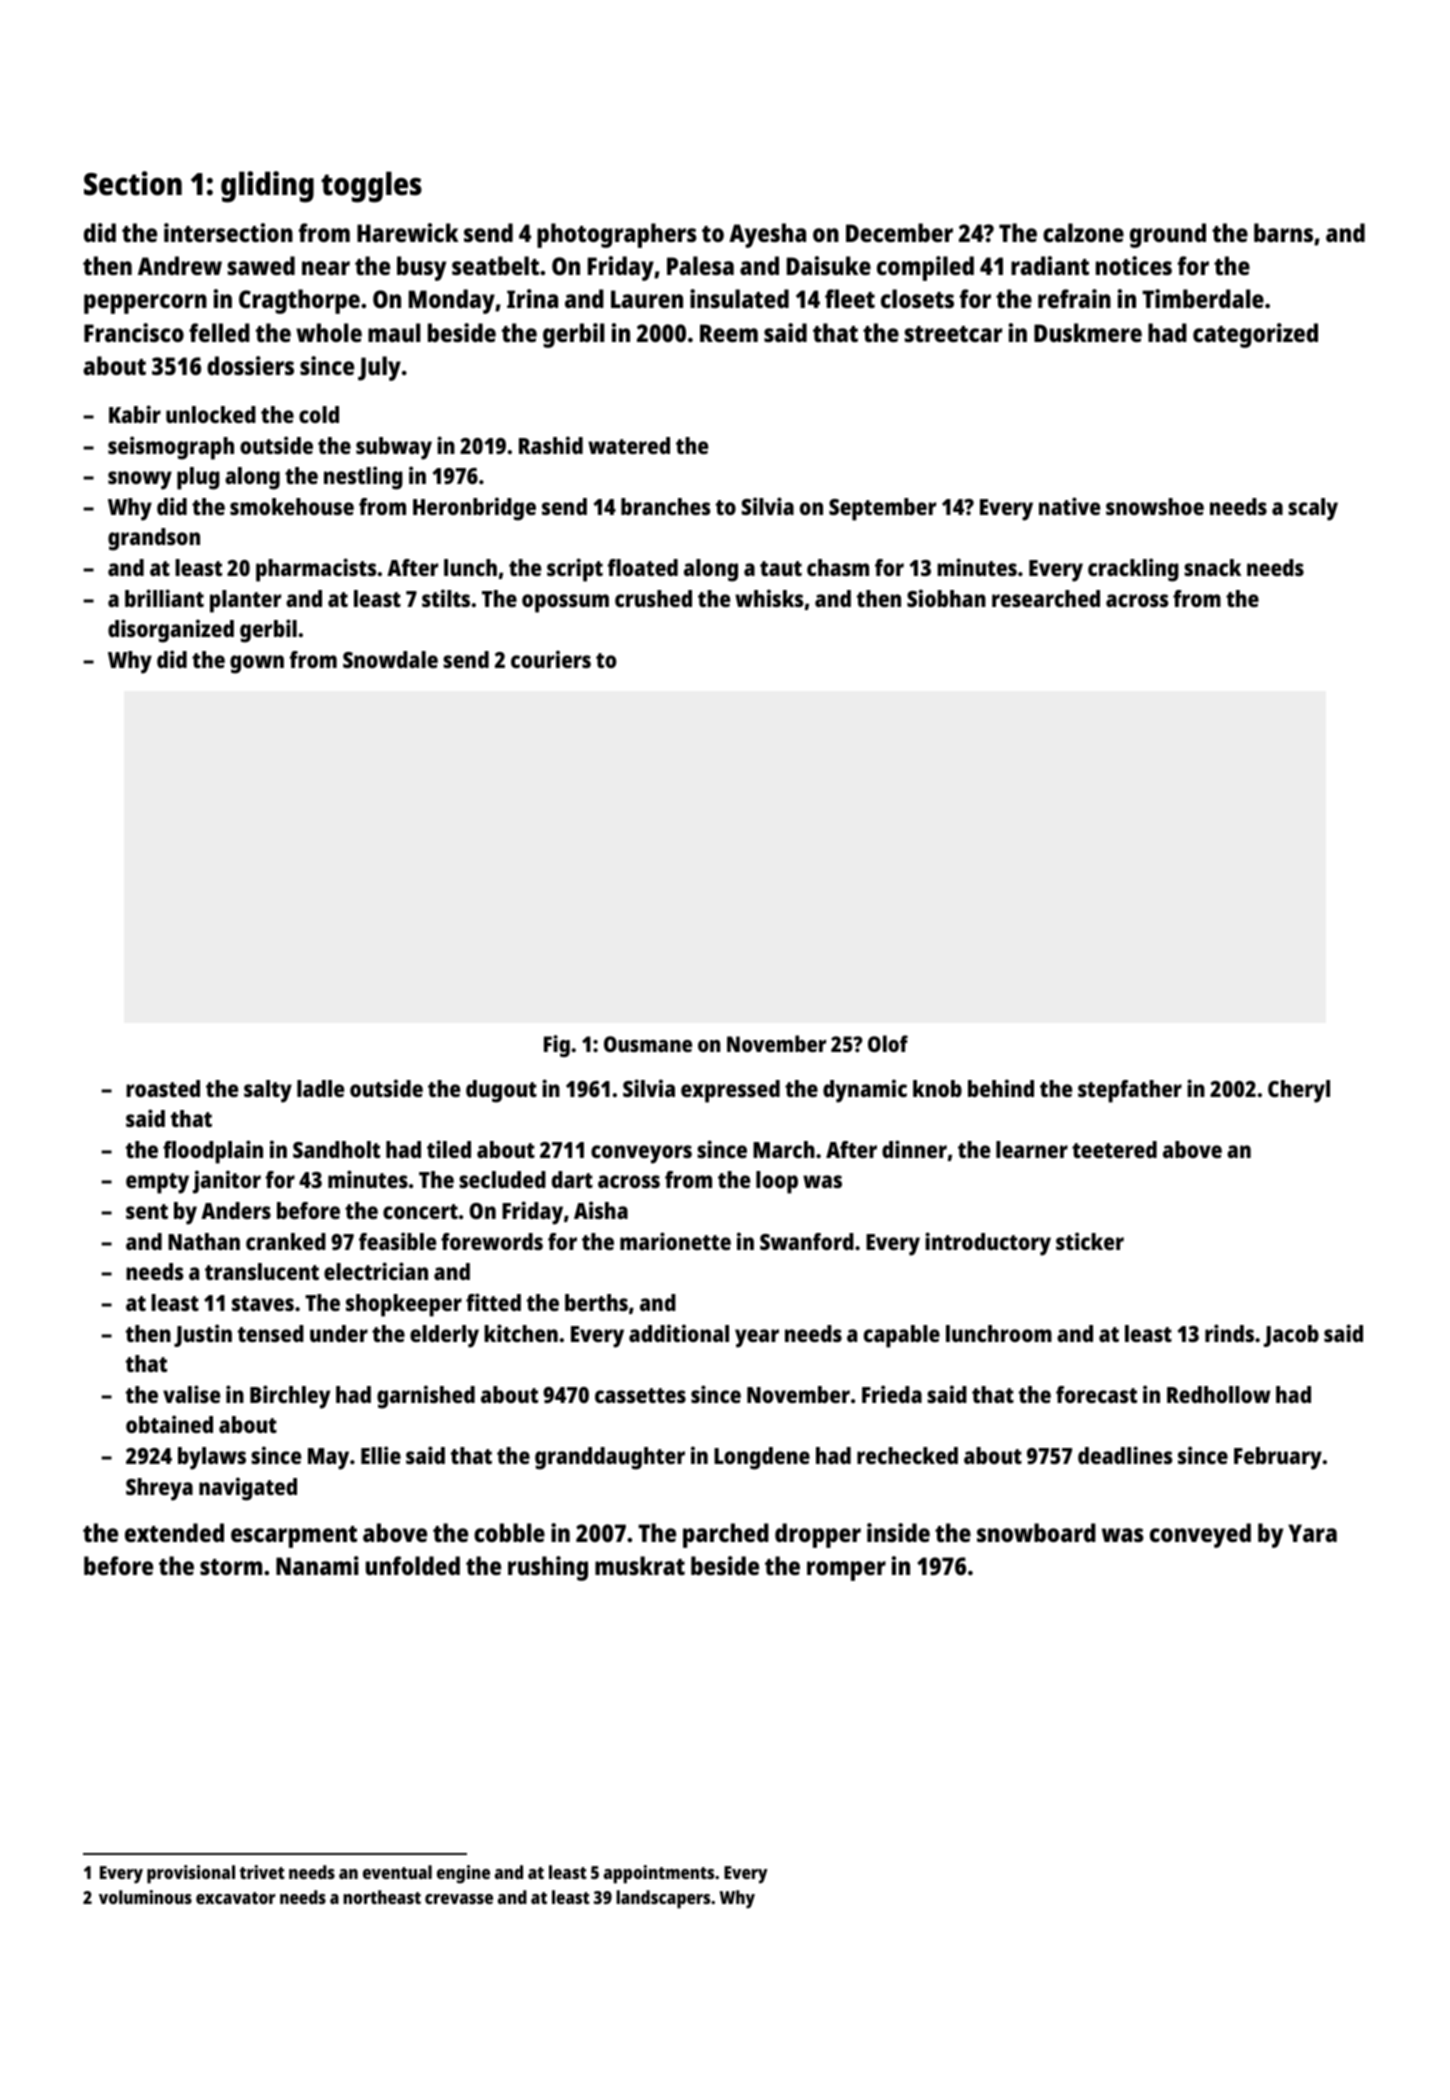 The width and height of the screenshot is (1450, 2100). I want to click on gliding, so click(267, 187).
